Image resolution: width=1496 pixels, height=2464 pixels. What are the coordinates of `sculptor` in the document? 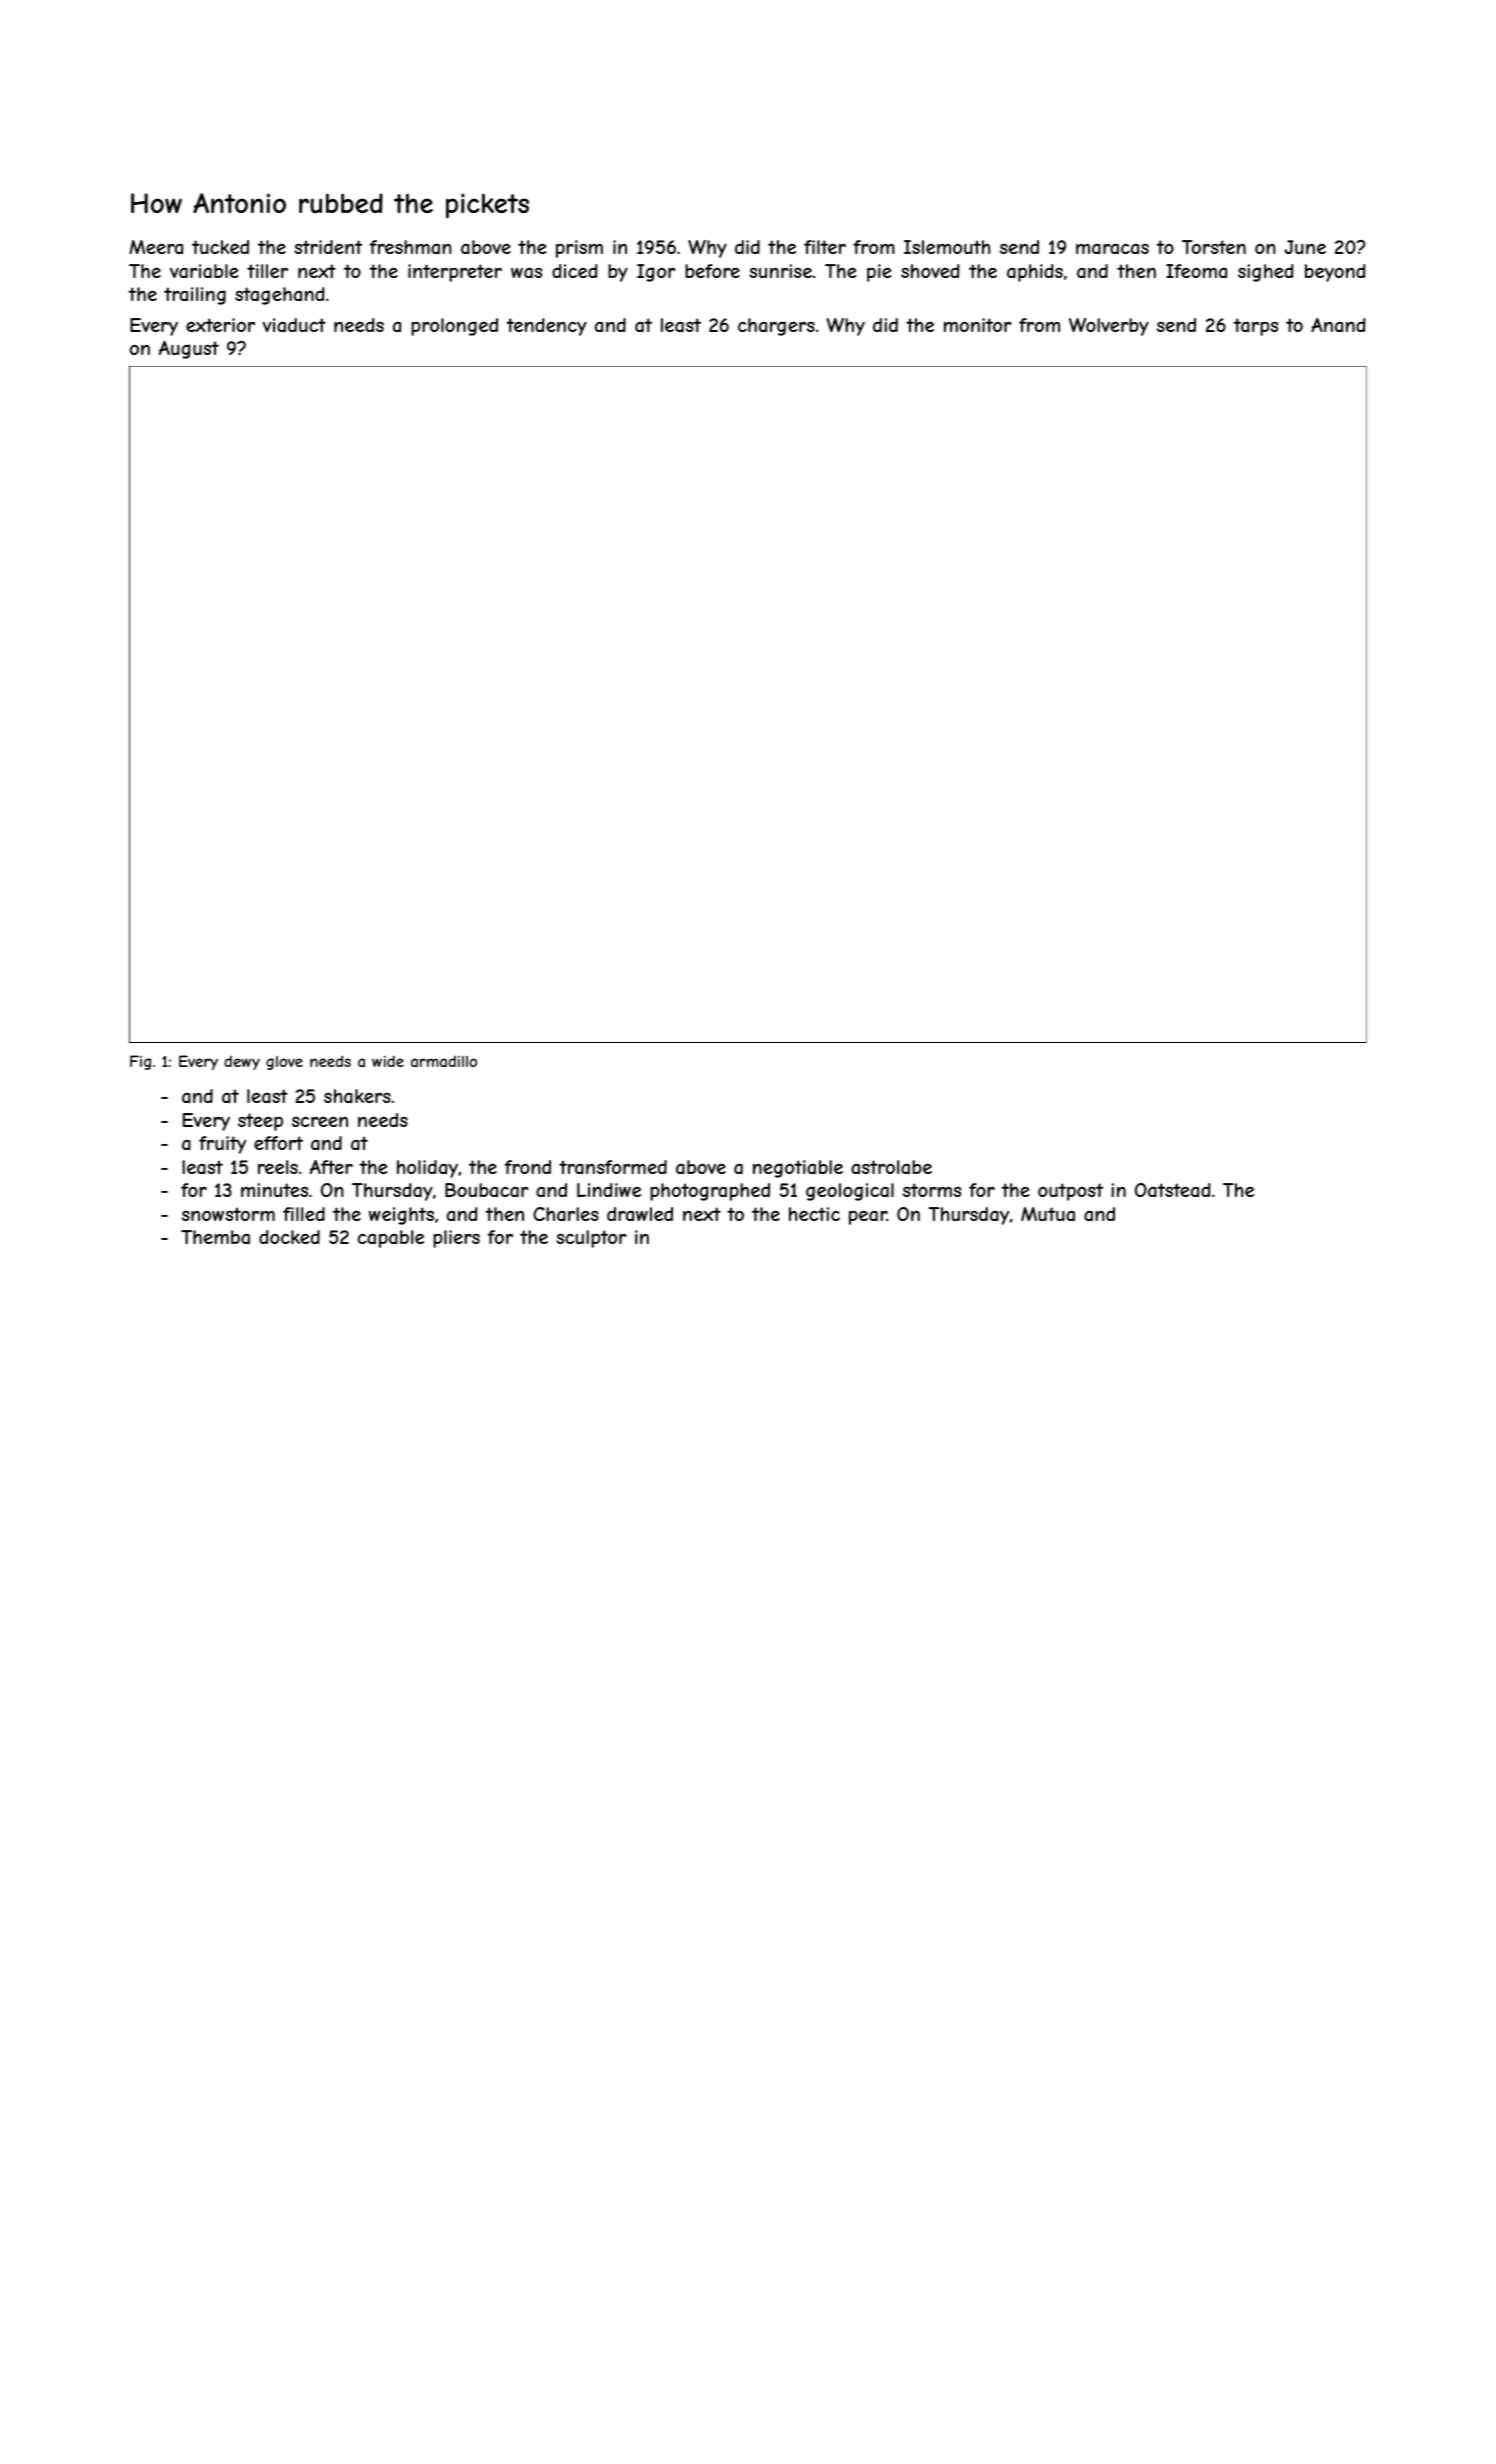 It's located at (591, 1239).
